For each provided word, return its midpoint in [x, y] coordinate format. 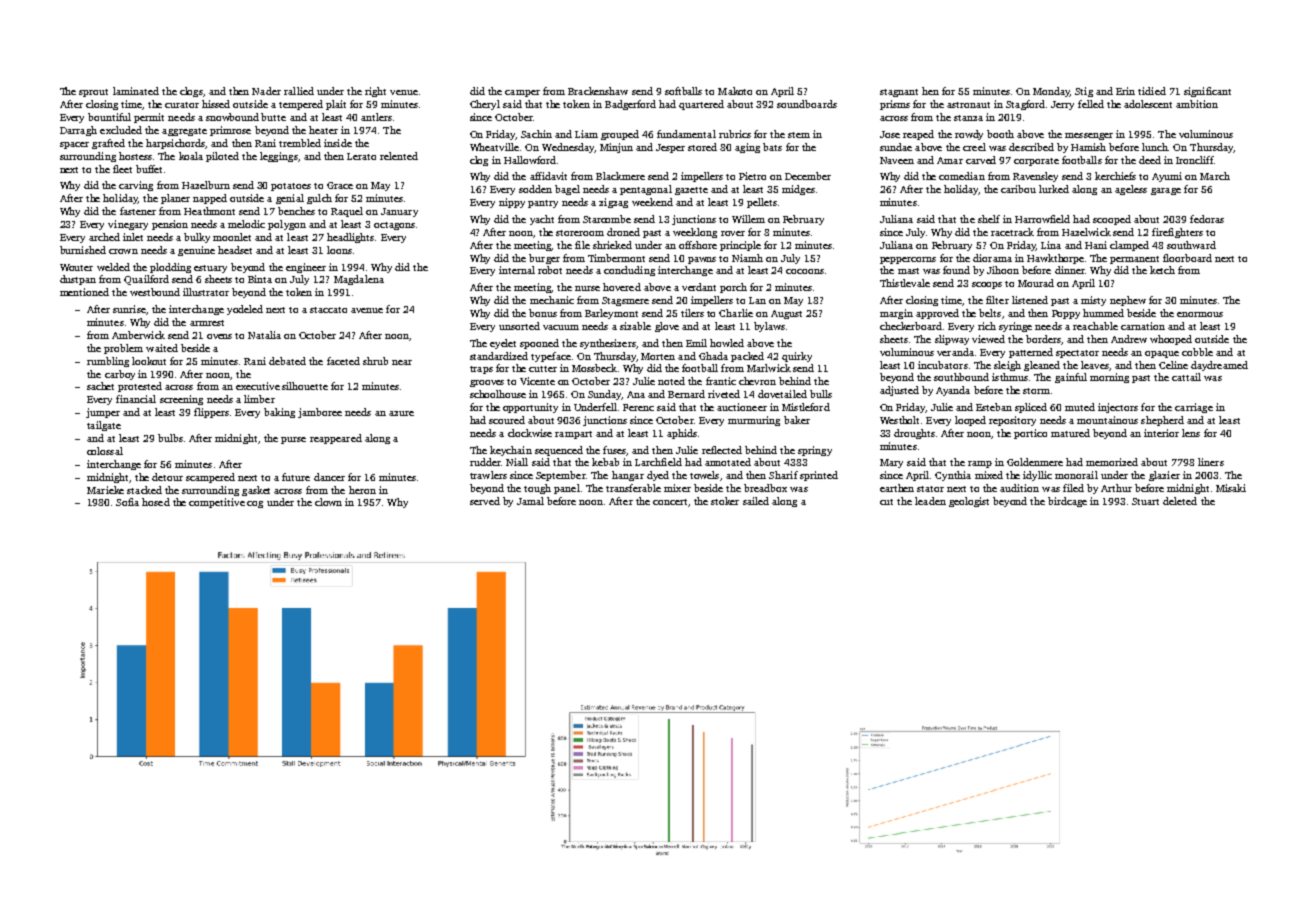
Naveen [897, 160]
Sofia [127, 502]
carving [136, 186]
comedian [962, 176]
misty [1093, 301]
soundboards [807, 104]
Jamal [530, 501]
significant [1207, 92]
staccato [328, 310]
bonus [543, 313]
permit [149, 118]
